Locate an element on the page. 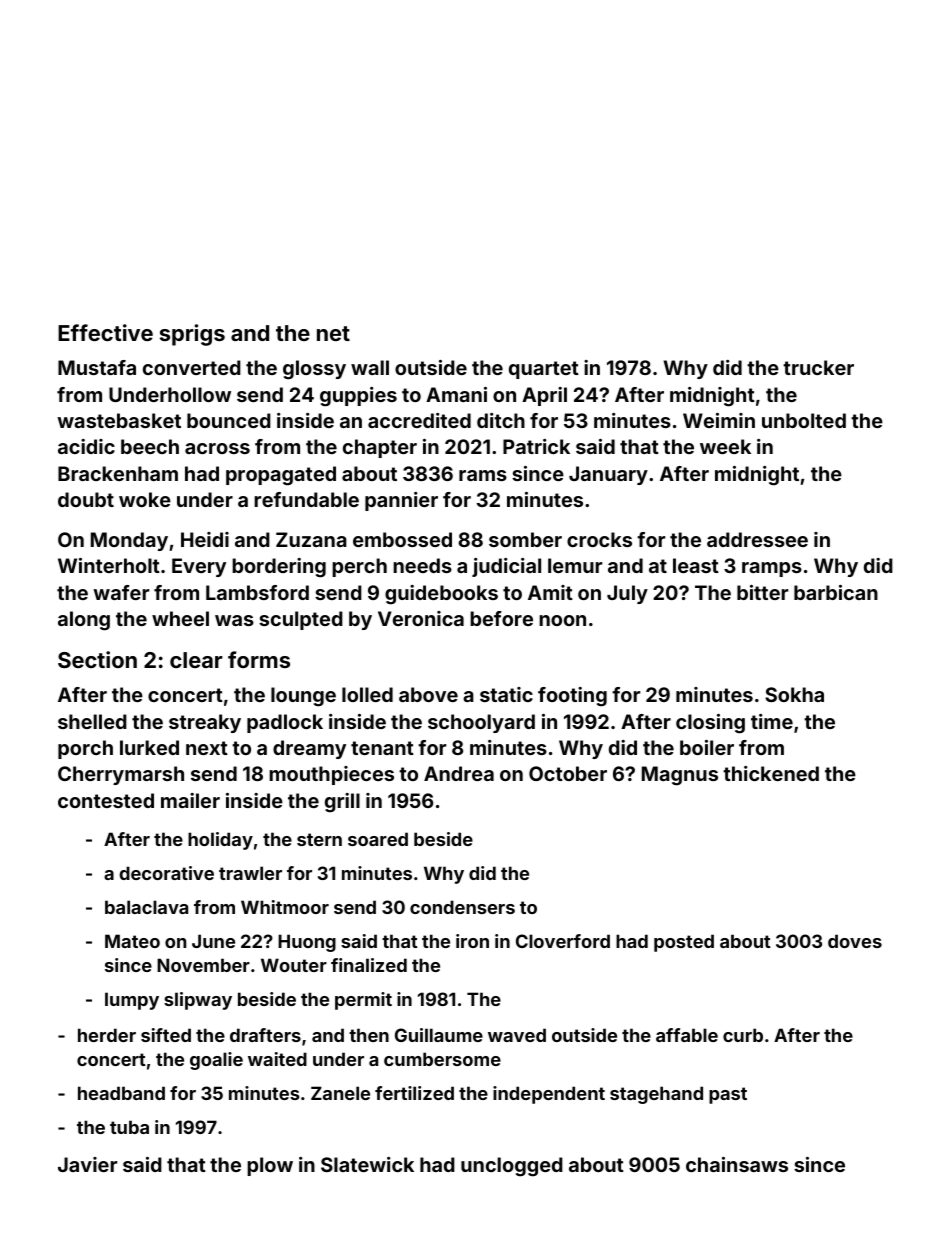 This image has height=1233, width=952. waved is located at coordinates (517, 1035).
